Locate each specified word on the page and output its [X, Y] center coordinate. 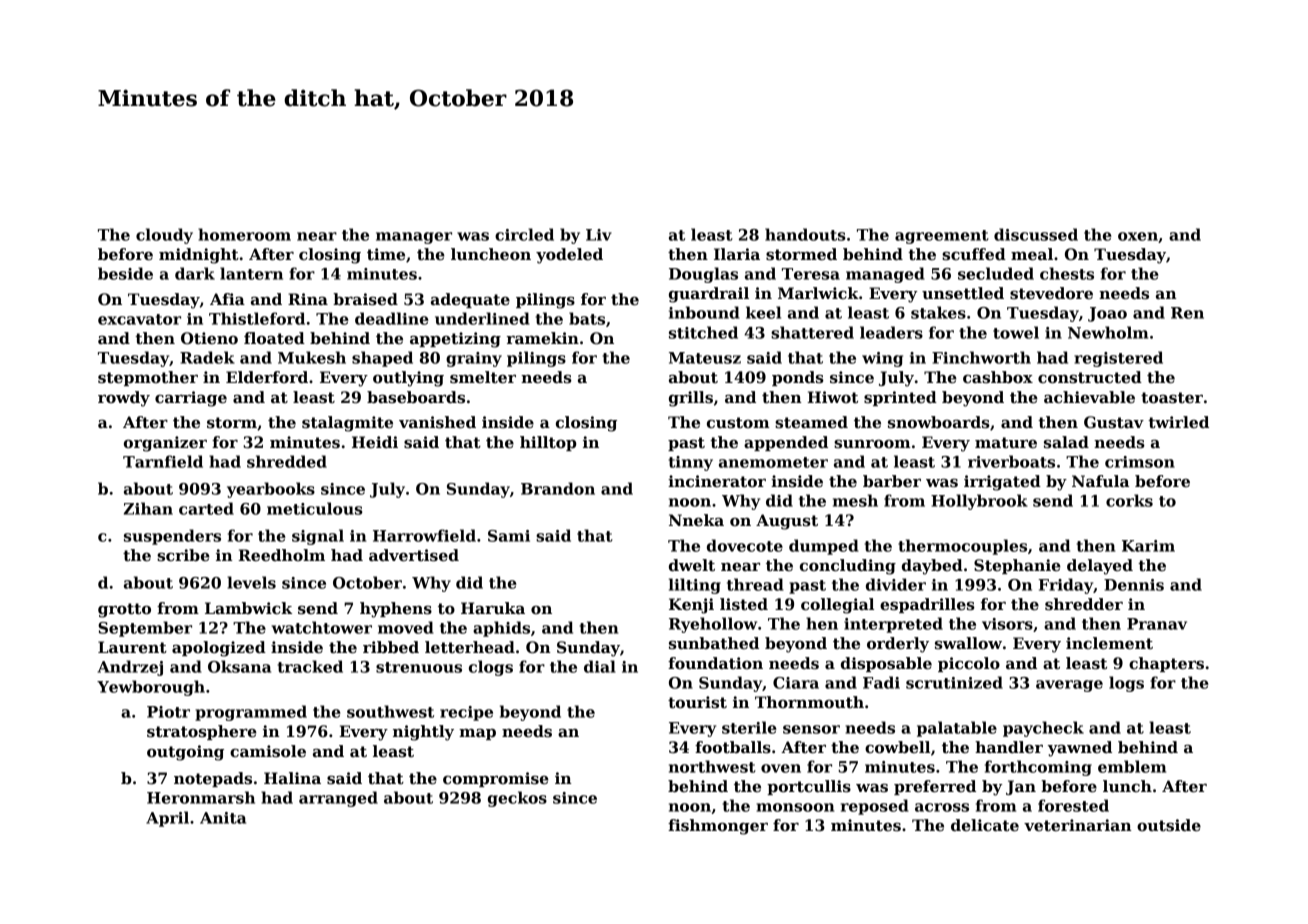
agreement [942, 237]
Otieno [209, 338]
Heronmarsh [201, 797]
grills [691, 399]
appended [786, 443]
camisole [268, 751]
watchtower [322, 627]
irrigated [1002, 483]
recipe [466, 713]
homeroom [244, 234]
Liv [599, 235]
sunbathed [714, 643]
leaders [891, 332]
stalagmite [347, 424]
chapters [1166, 664]
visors [1007, 624]
